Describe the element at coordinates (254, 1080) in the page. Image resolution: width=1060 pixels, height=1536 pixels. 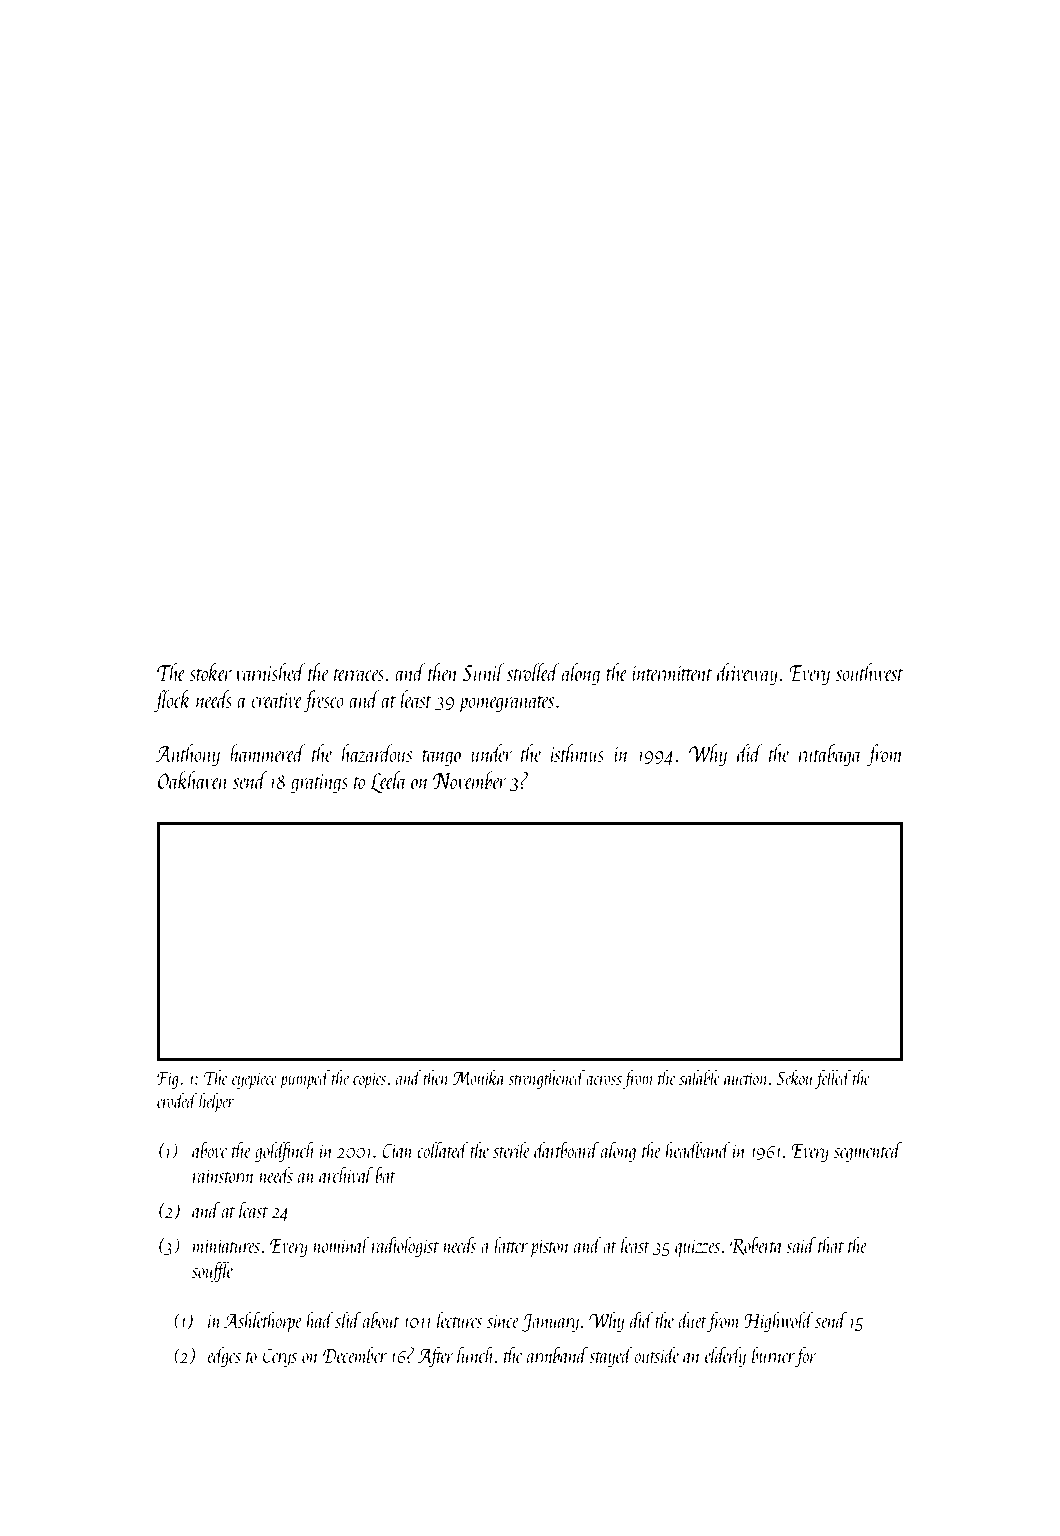
I see `eyepiece` at that location.
